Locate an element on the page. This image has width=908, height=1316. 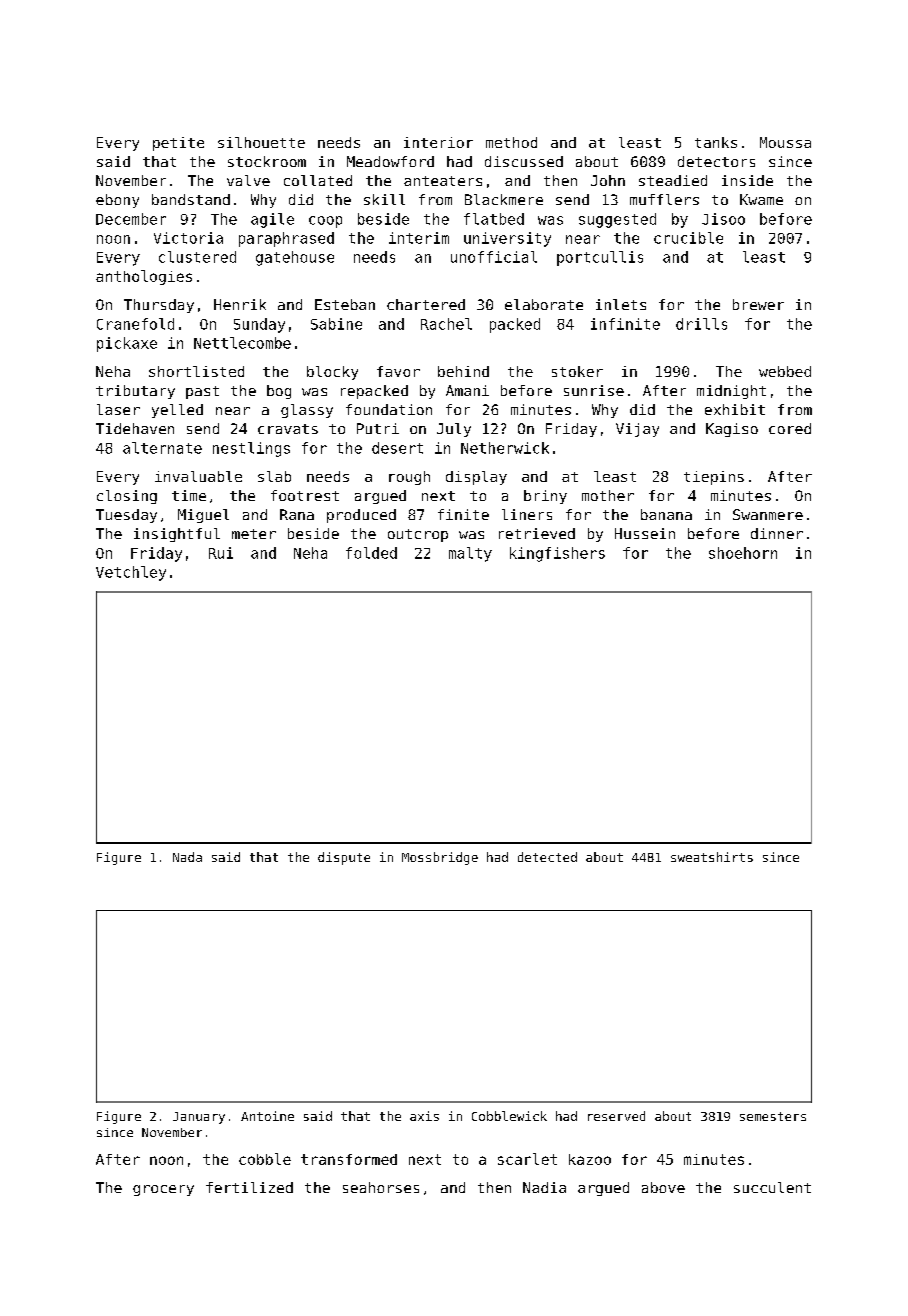
dispute is located at coordinates (344, 858).
